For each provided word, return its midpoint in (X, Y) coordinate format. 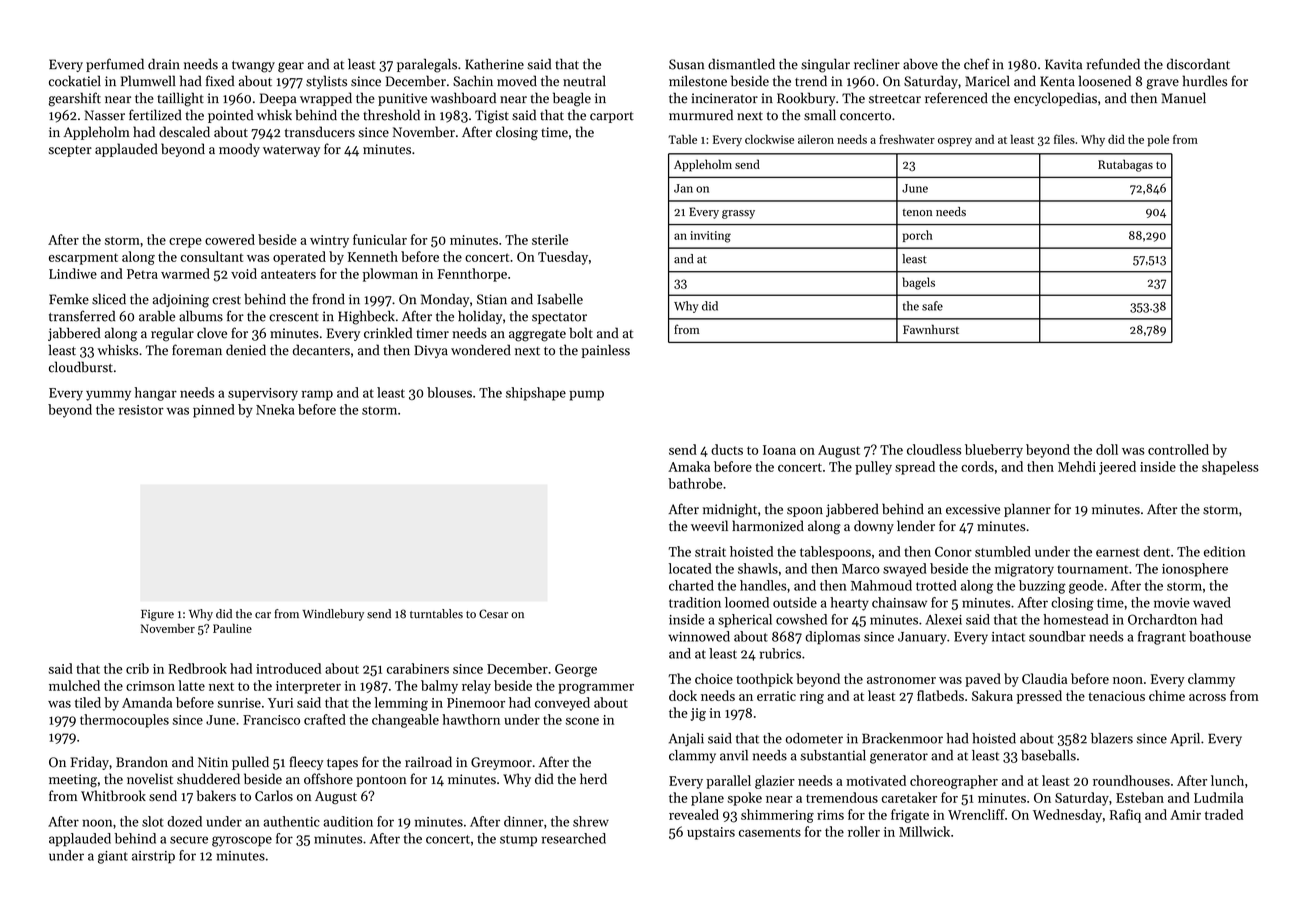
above (920, 64)
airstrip (153, 857)
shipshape (536, 394)
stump (518, 841)
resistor (141, 410)
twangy (253, 67)
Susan (686, 64)
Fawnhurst (931, 329)
